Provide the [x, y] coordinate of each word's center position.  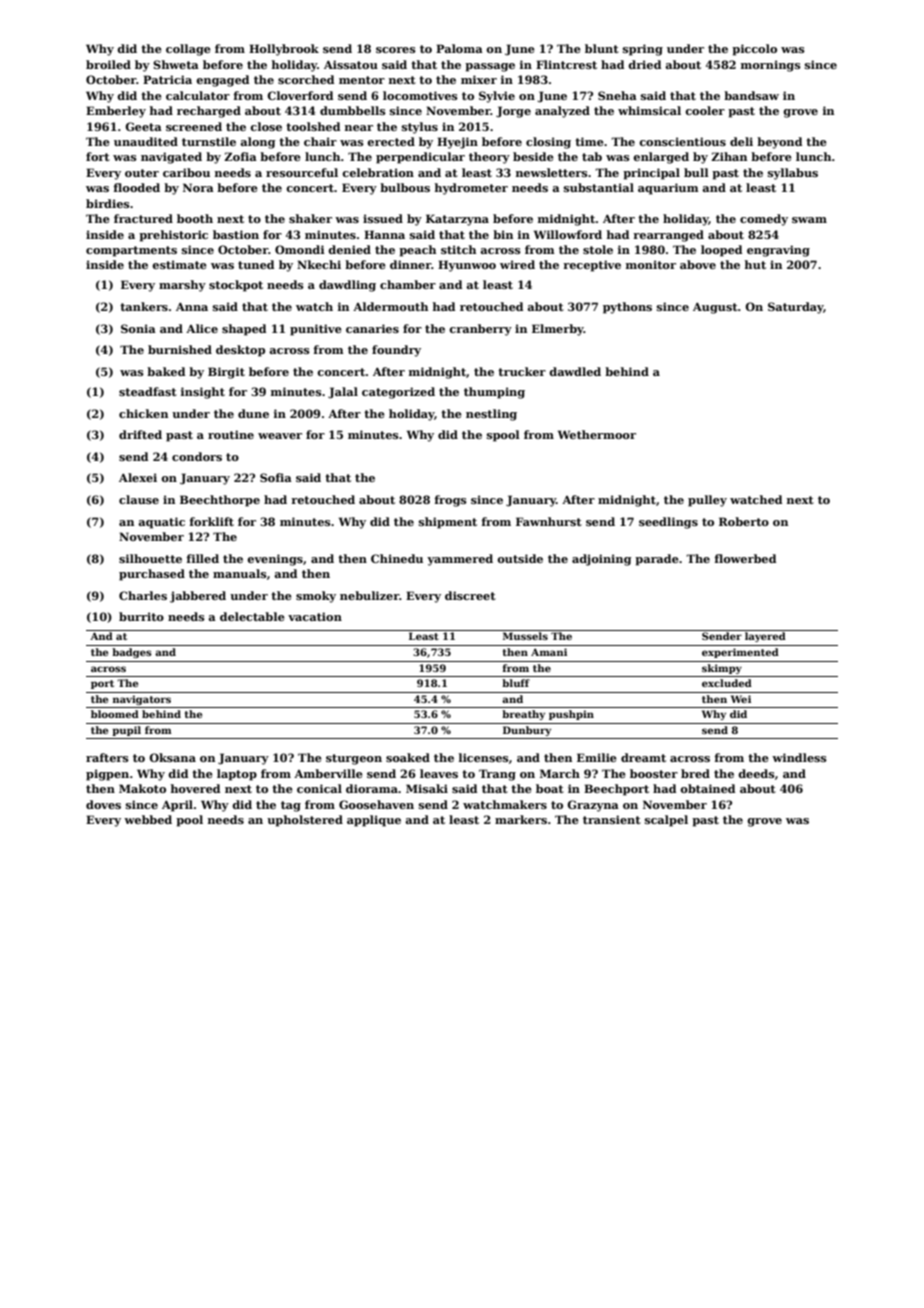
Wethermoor [597, 434]
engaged [222, 81]
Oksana [172, 757]
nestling [491, 415]
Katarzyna [457, 220]
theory [489, 158]
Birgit [226, 373]
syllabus [793, 174]
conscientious [682, 141]
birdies [108, 203]
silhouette [150, 558]
